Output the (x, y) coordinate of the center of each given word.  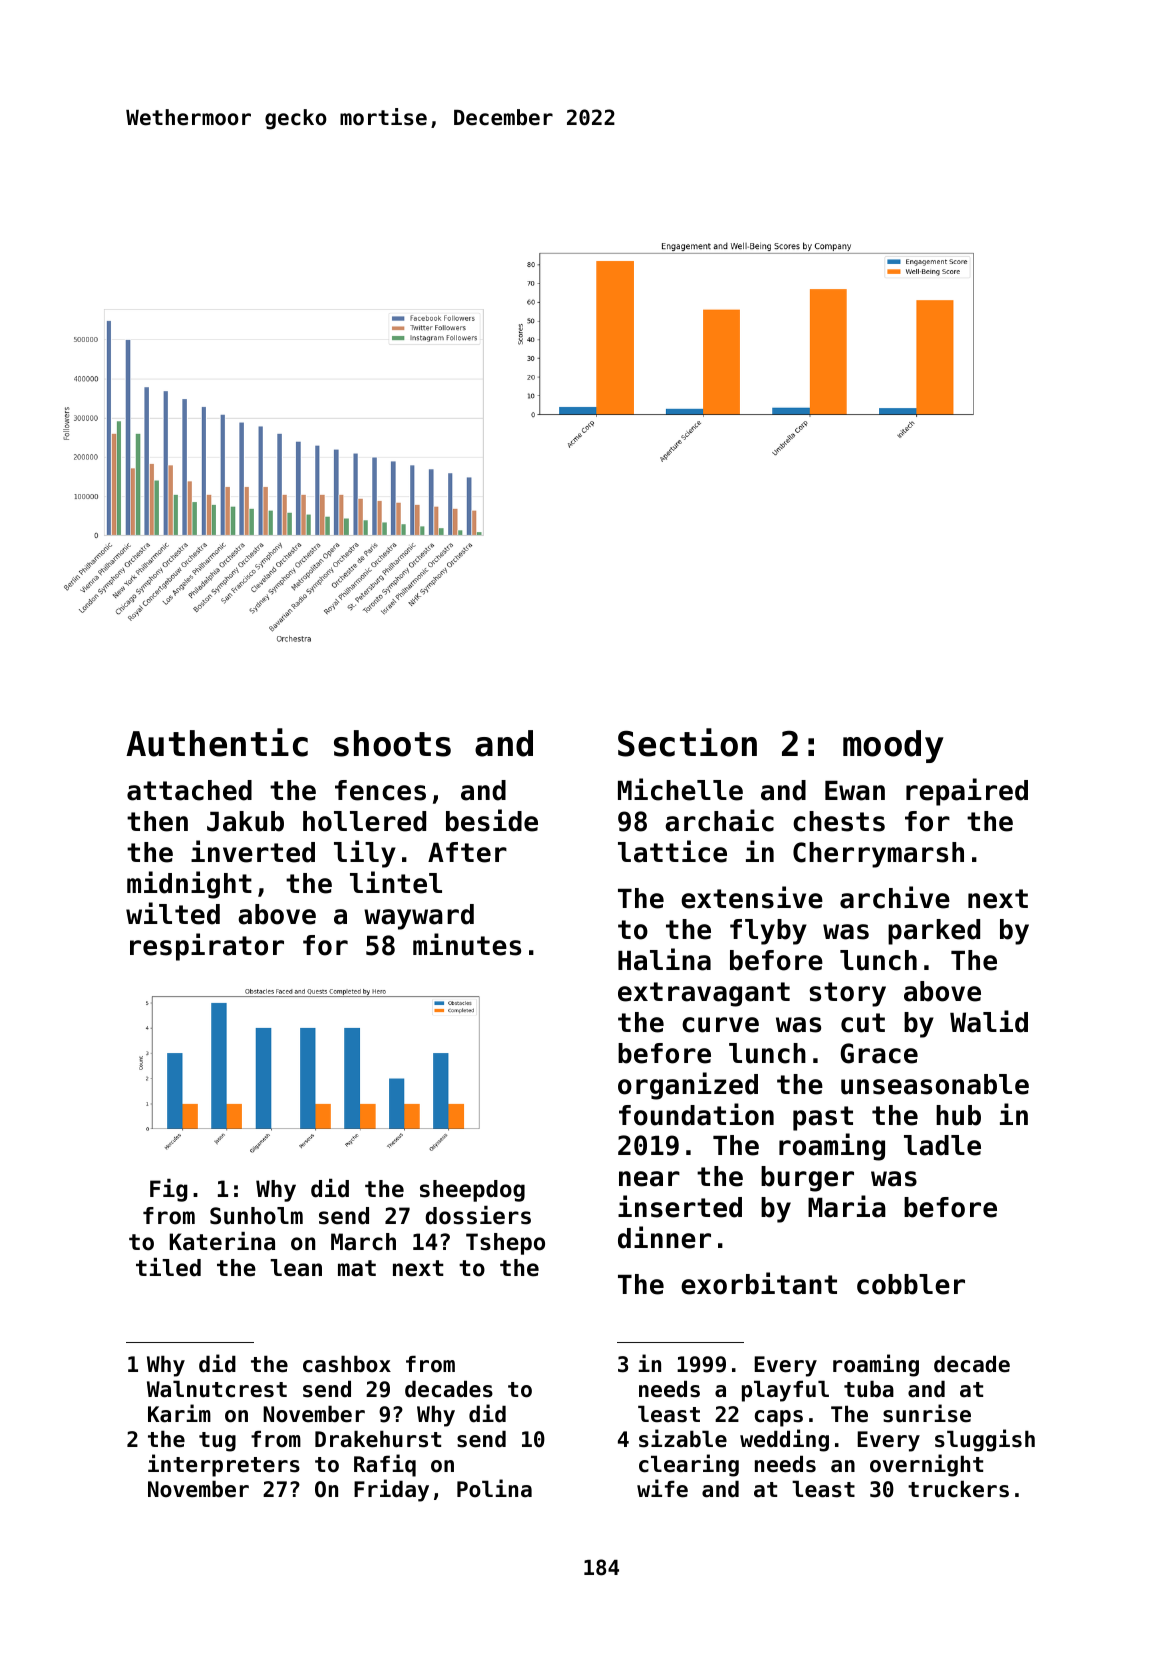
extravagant (704, 994)
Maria (847, 1206)
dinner (664, 1237)
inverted (253, 851)
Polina (494, 1488)
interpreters (224, 1465)
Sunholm (256, 1216)
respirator (207, 947)
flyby (768, 932)
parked (934, 932)
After (467, 852)
